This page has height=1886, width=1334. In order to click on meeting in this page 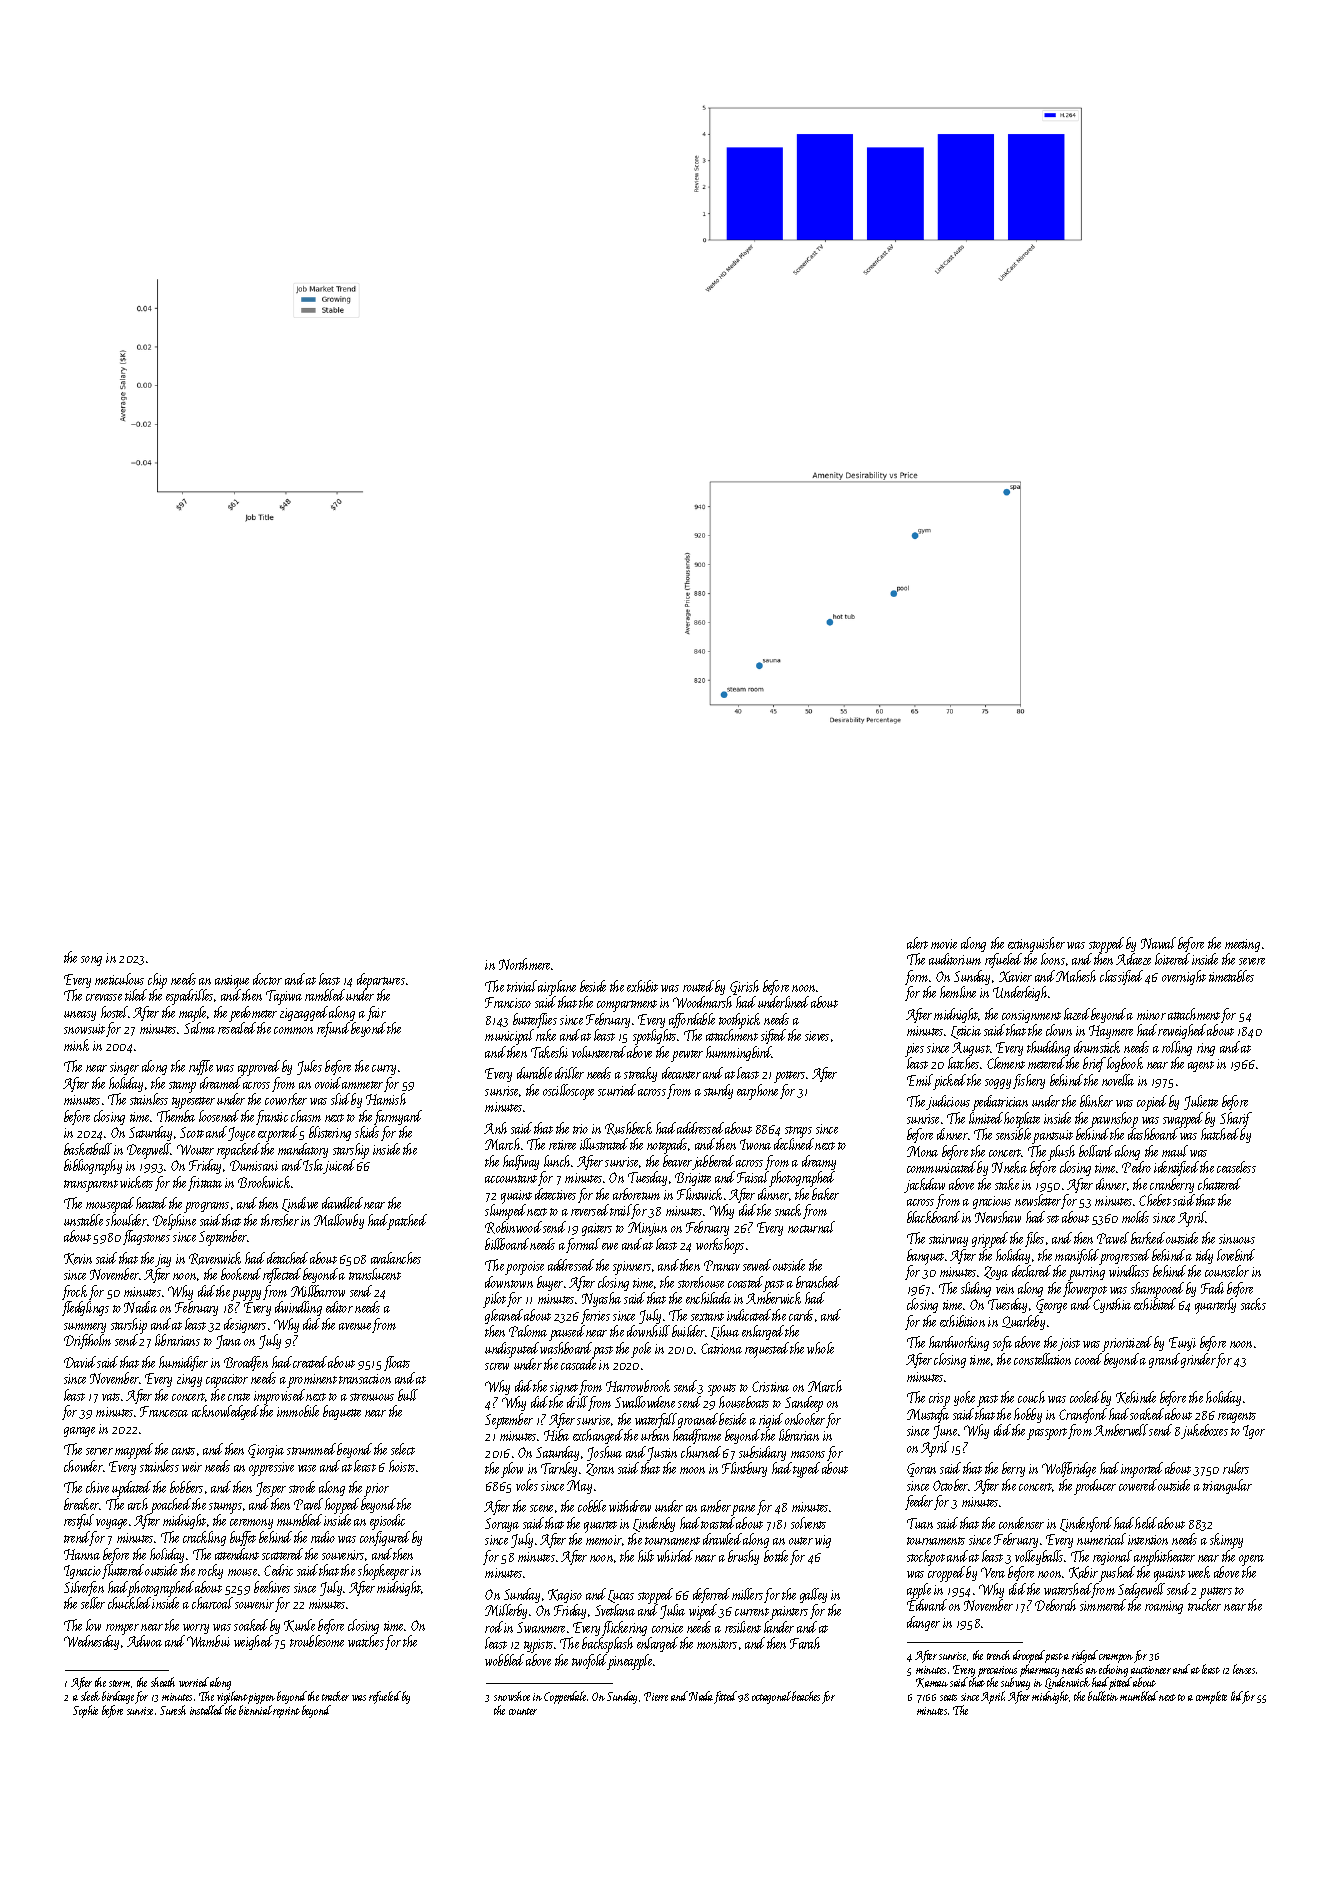, I will do `click(1242, 945)`.
